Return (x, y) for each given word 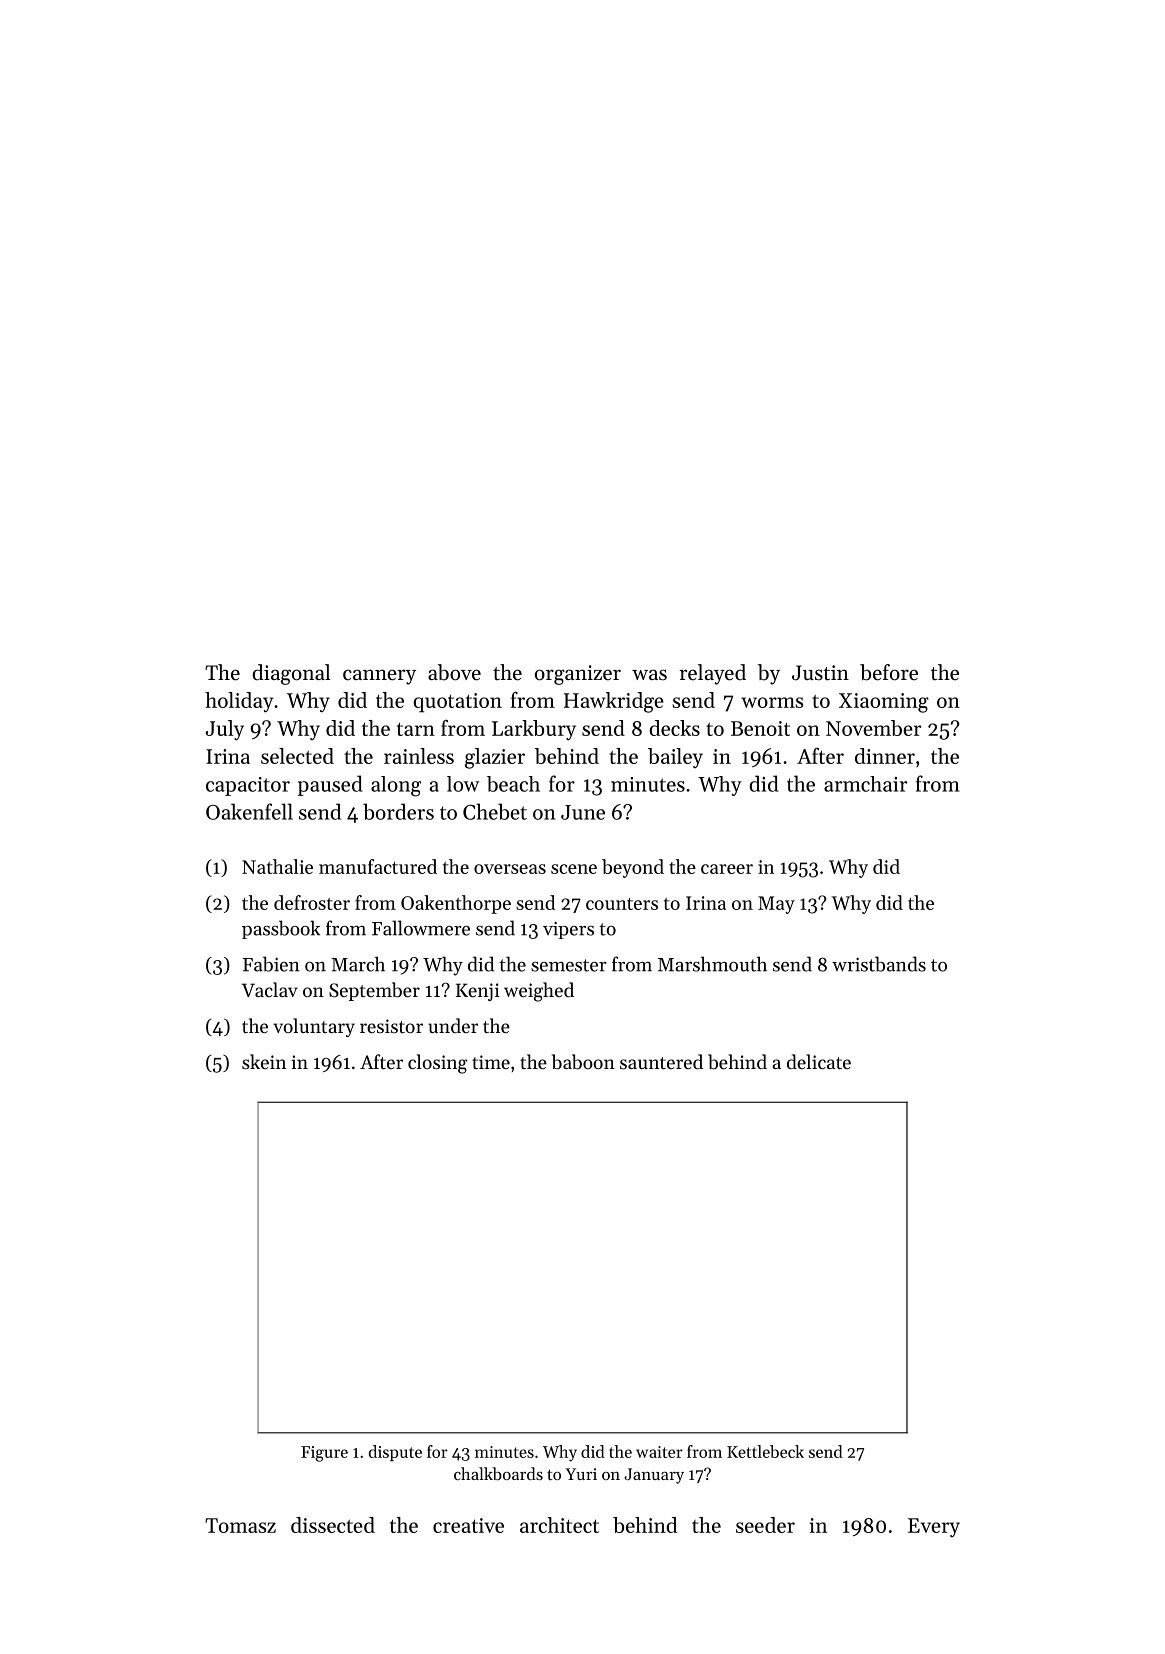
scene (574, 869)
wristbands (879, 964)
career (727, 869)
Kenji (478, 992)
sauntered (661, 1061)
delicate (819, 1061)
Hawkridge (614, 702)
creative (468, 1525)
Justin (820, 673)
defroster (312, 902)
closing (437, 1064)
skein (264, 1061)
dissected (333, 1525)
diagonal (291, 674)
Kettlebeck (765, 1451)
